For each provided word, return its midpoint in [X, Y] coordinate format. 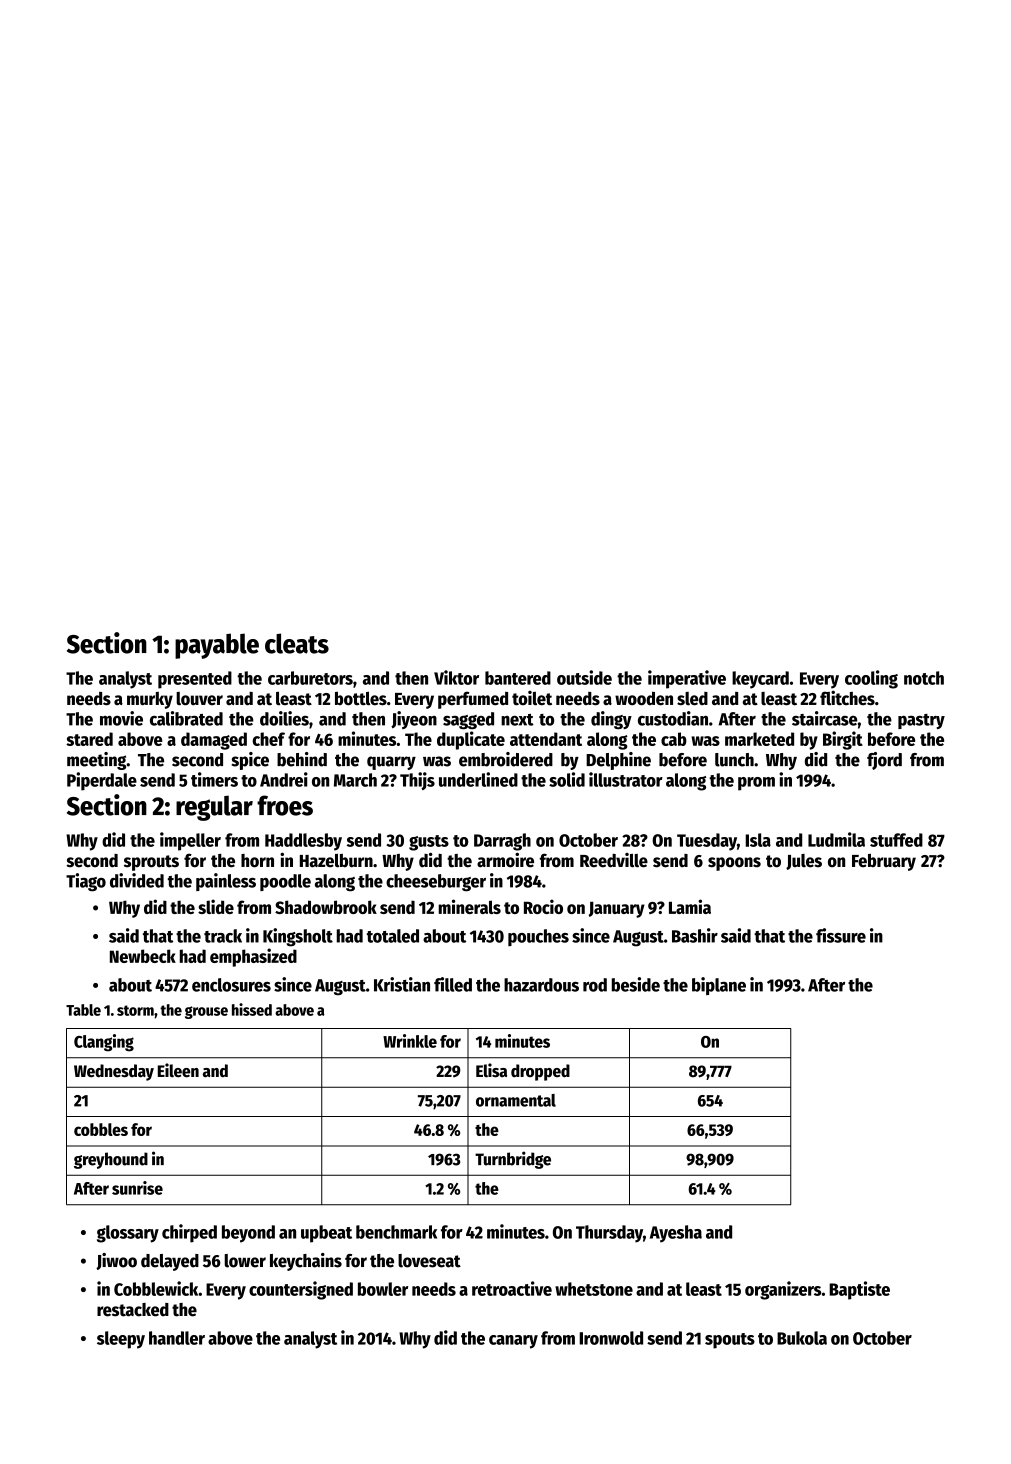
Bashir [695, 935]
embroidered [506, 759]
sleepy [121, 1340]
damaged [214, 741]
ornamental [516, 1100]
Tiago [86, 882]
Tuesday [707, 842]
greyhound [111, 1160]
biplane [719, 986]
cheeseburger [436, 883]
